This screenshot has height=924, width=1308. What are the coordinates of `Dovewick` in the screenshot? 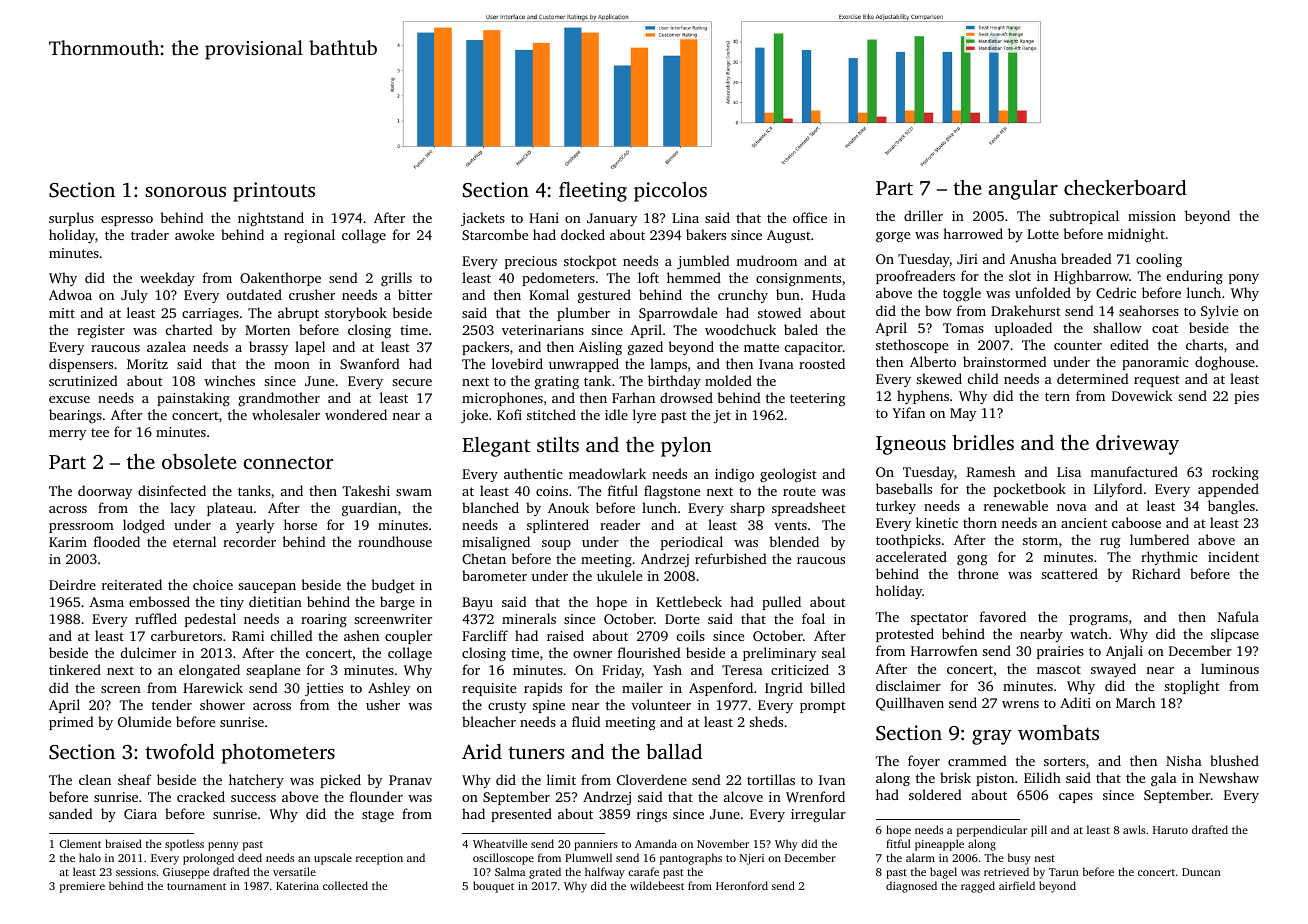 It's located at (1142, 395).
